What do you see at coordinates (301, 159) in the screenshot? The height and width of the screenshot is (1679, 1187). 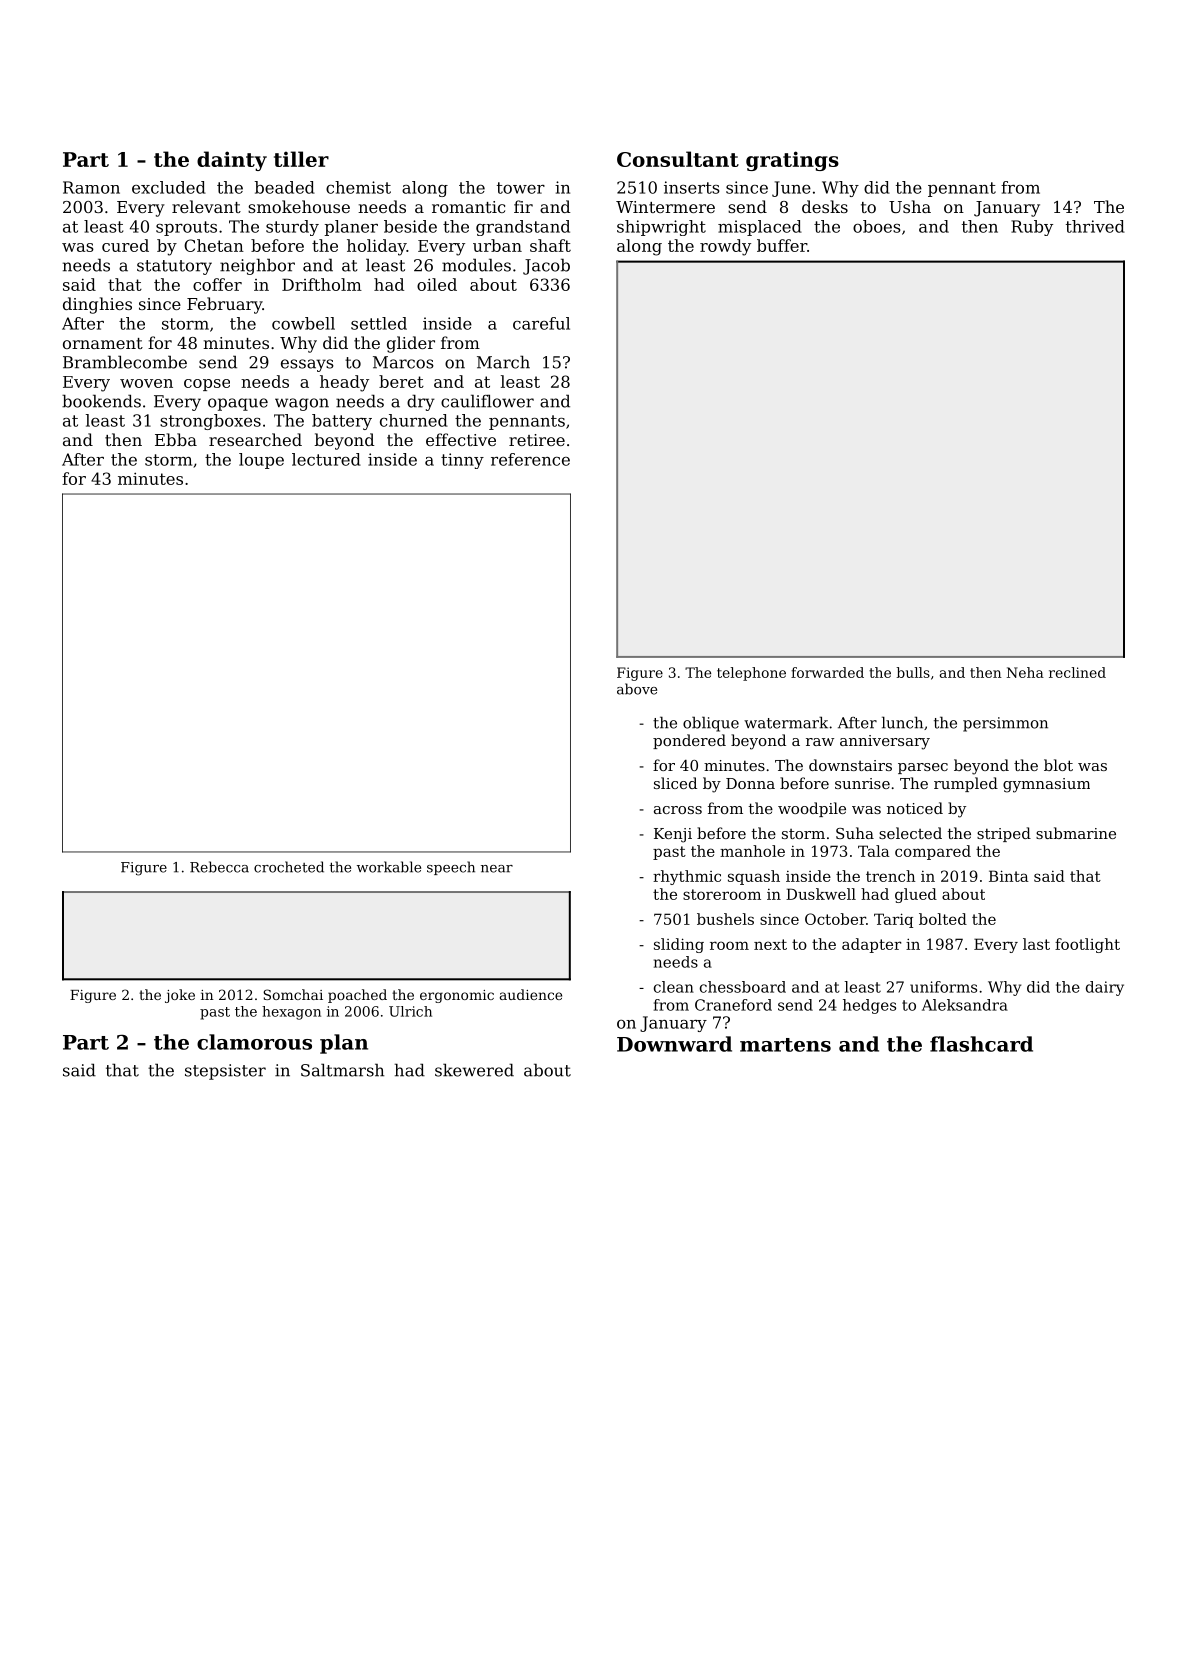 I see `tiller` at bounding box center [301, 159].
